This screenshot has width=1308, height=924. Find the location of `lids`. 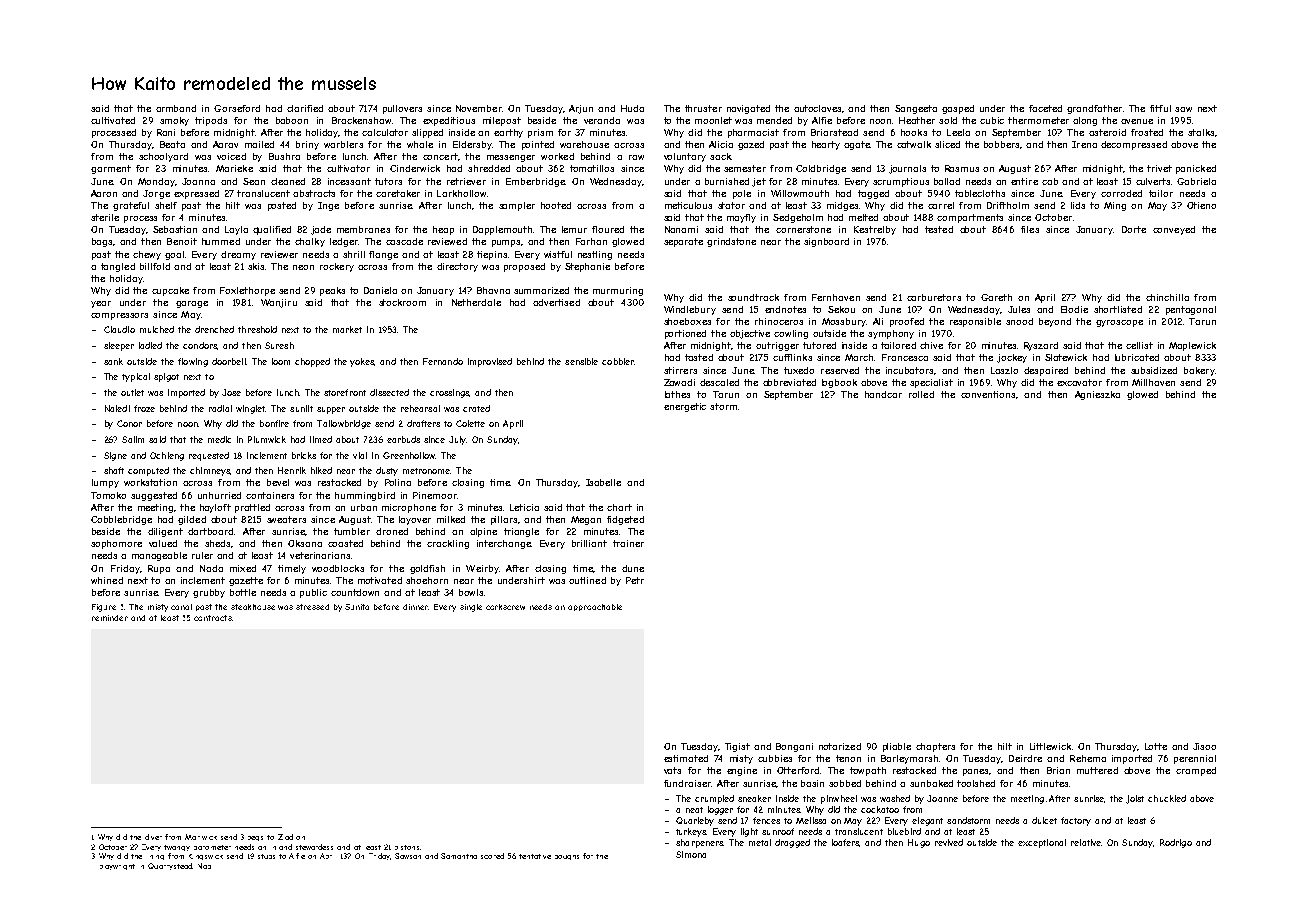

lids is located at coordinates (1078, 205).
